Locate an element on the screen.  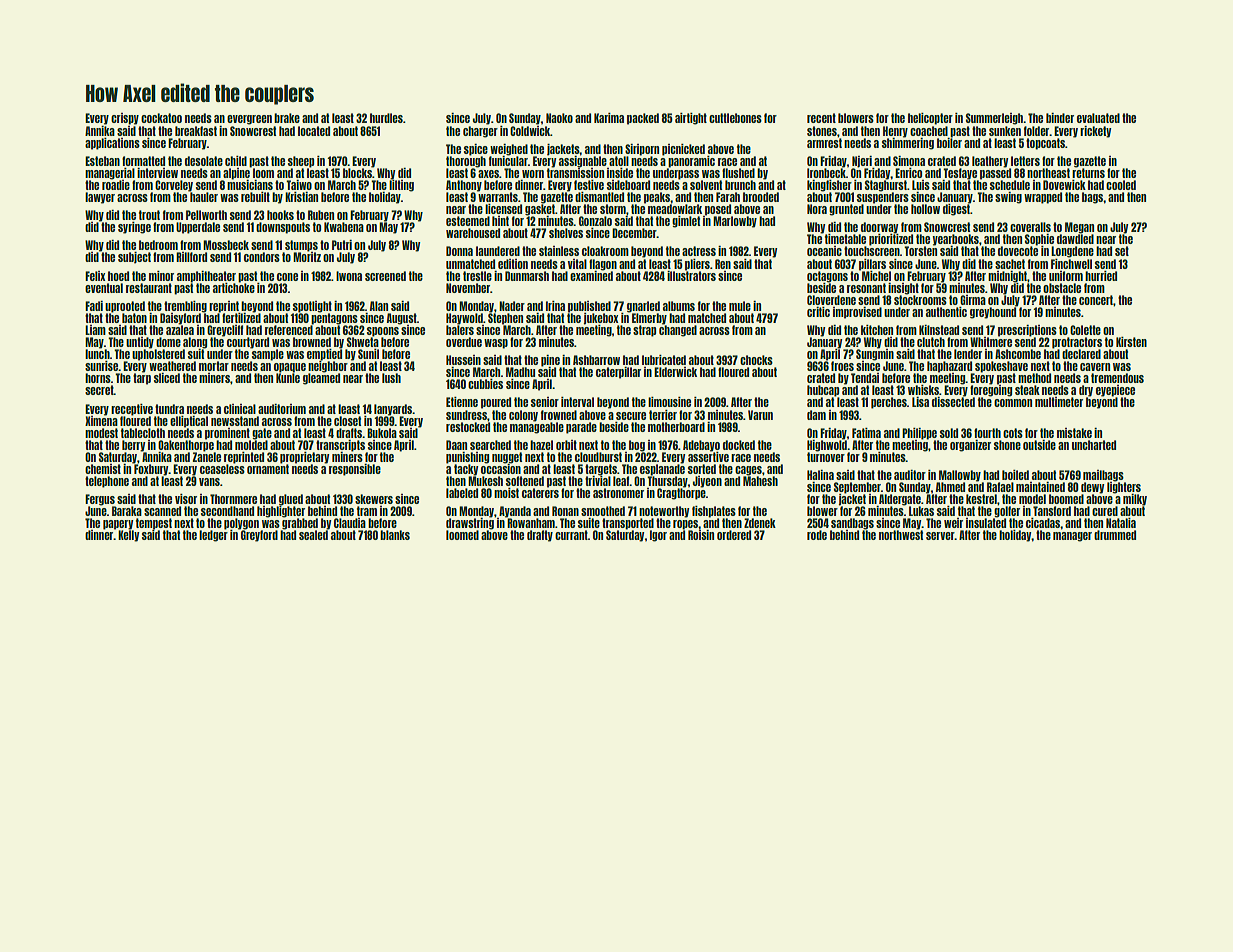
helicopter is located at coordinates (930, 119).
